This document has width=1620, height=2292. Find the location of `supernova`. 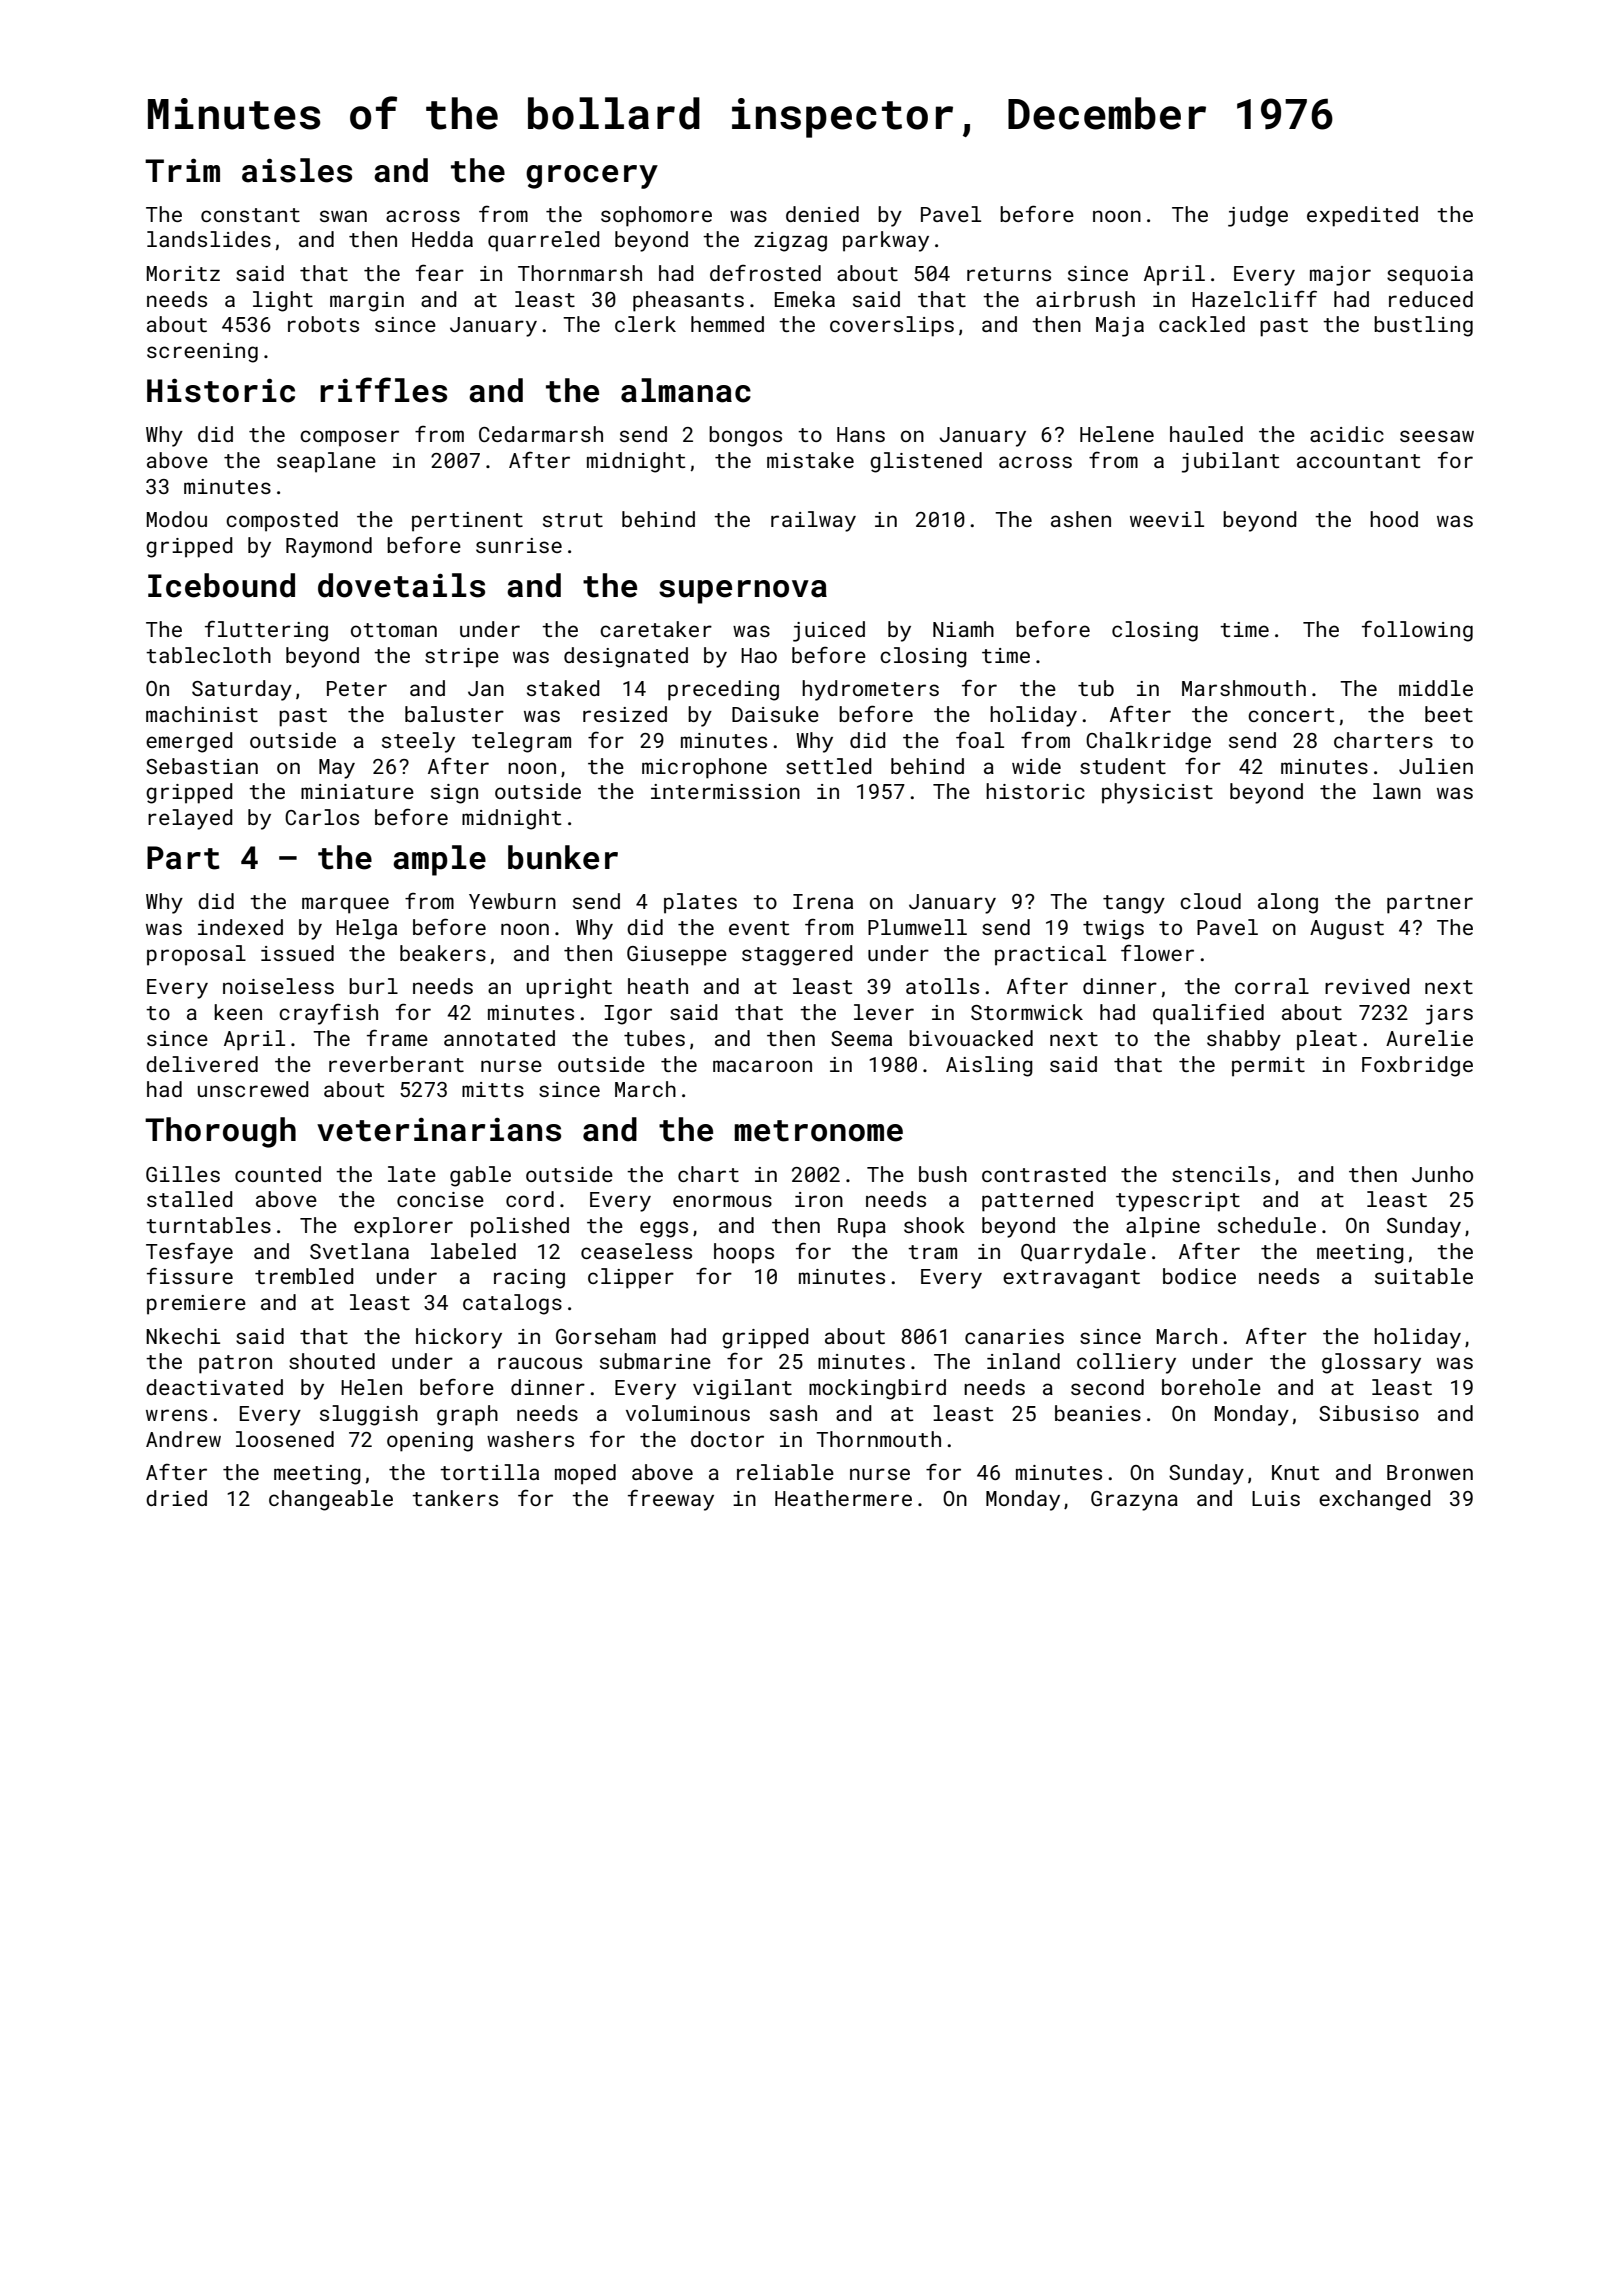

supernova is located at coordinates (743, 592).
